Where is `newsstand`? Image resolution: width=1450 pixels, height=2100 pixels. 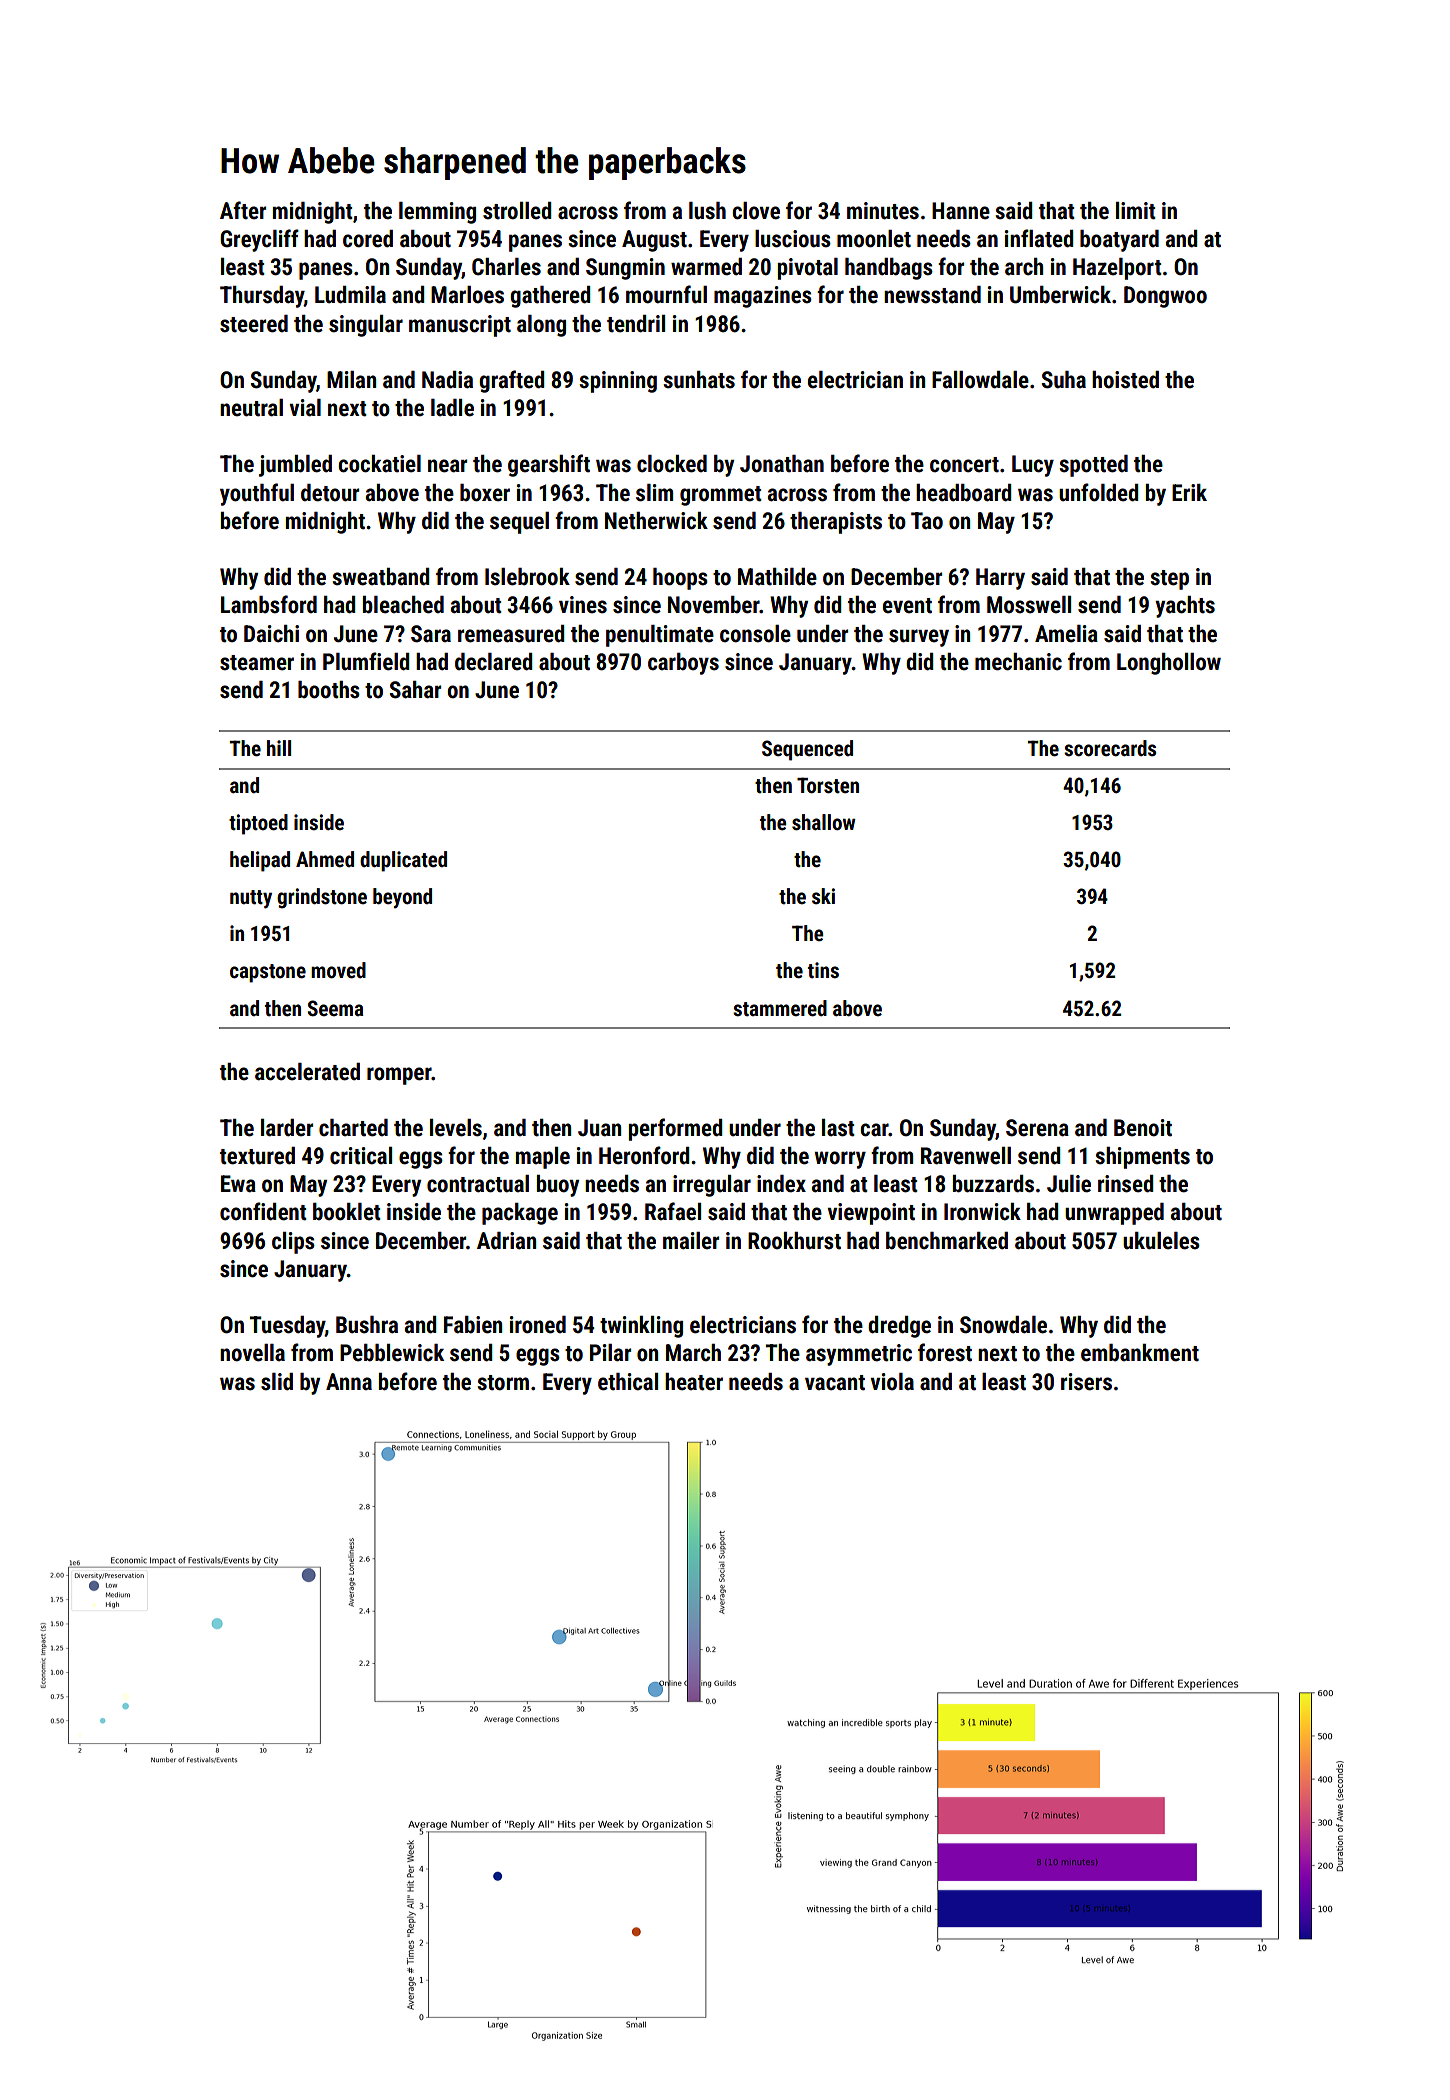
newsstand is located at coordinates (932, 295).
